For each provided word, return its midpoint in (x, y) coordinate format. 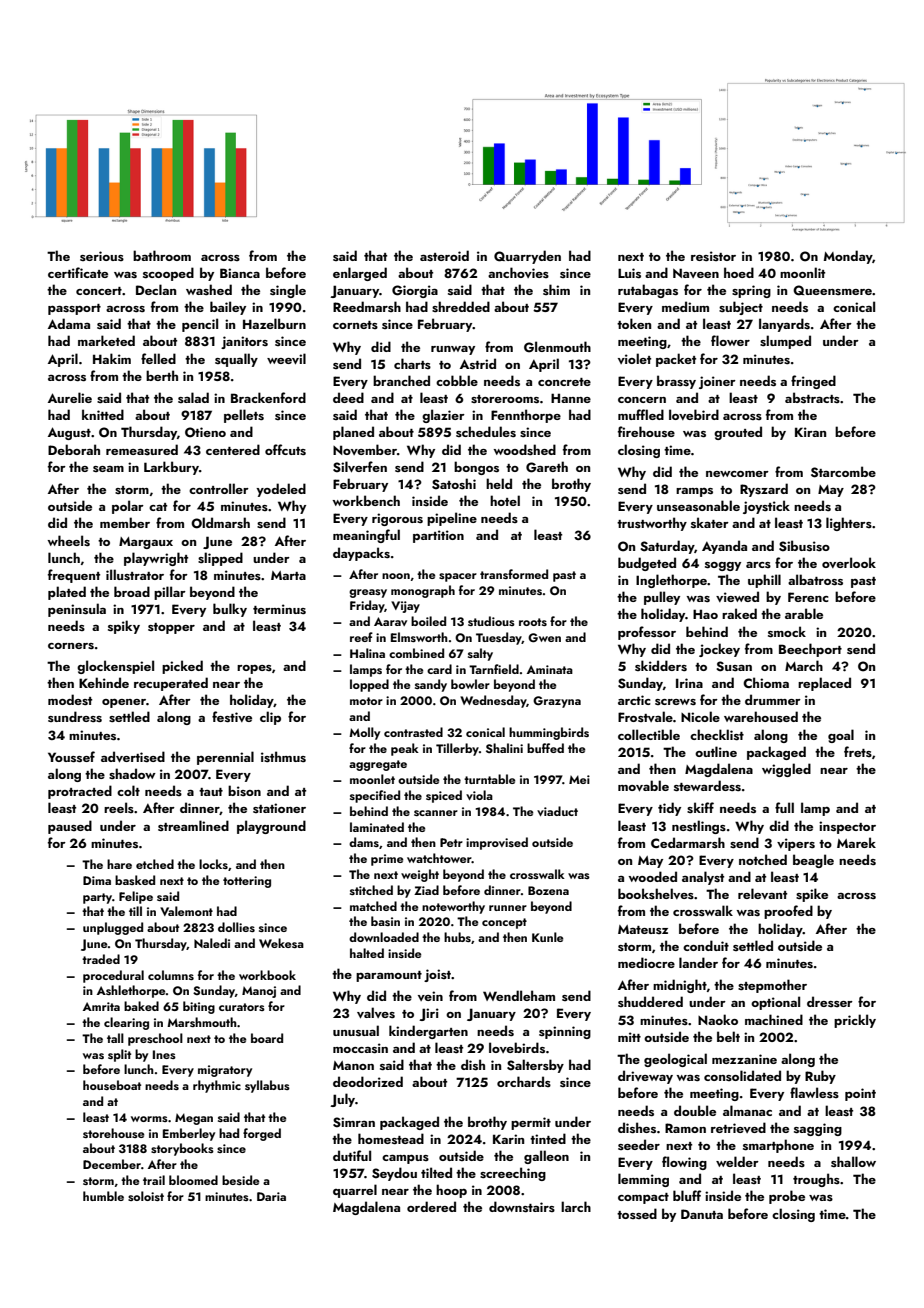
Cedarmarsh (688, 842)
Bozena (548, 890)
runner (508, 908)
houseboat (112, 1085)
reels (119, 807)
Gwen (544, 638)
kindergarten (428, 1032)
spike (812, 895)
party (97, 898)
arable (804, 613)
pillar (170, 593)
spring (751, 291)
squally (236, 360)
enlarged (360, 274)
